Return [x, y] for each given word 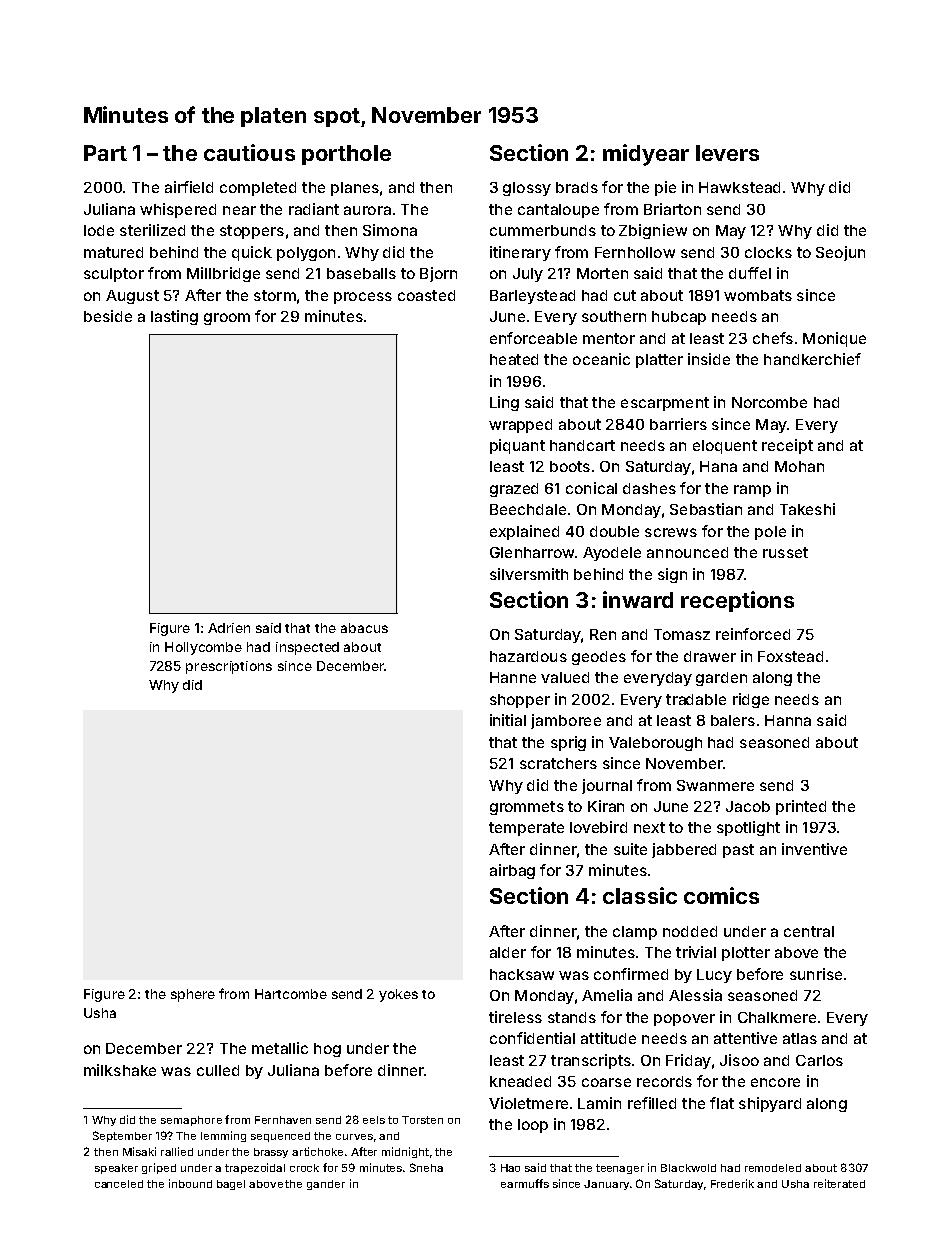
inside [709, 359]
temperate [526, 829]
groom [227, 319]
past [738, 851]
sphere [193, 995]
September [122, 1136]
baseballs [361, 273]
